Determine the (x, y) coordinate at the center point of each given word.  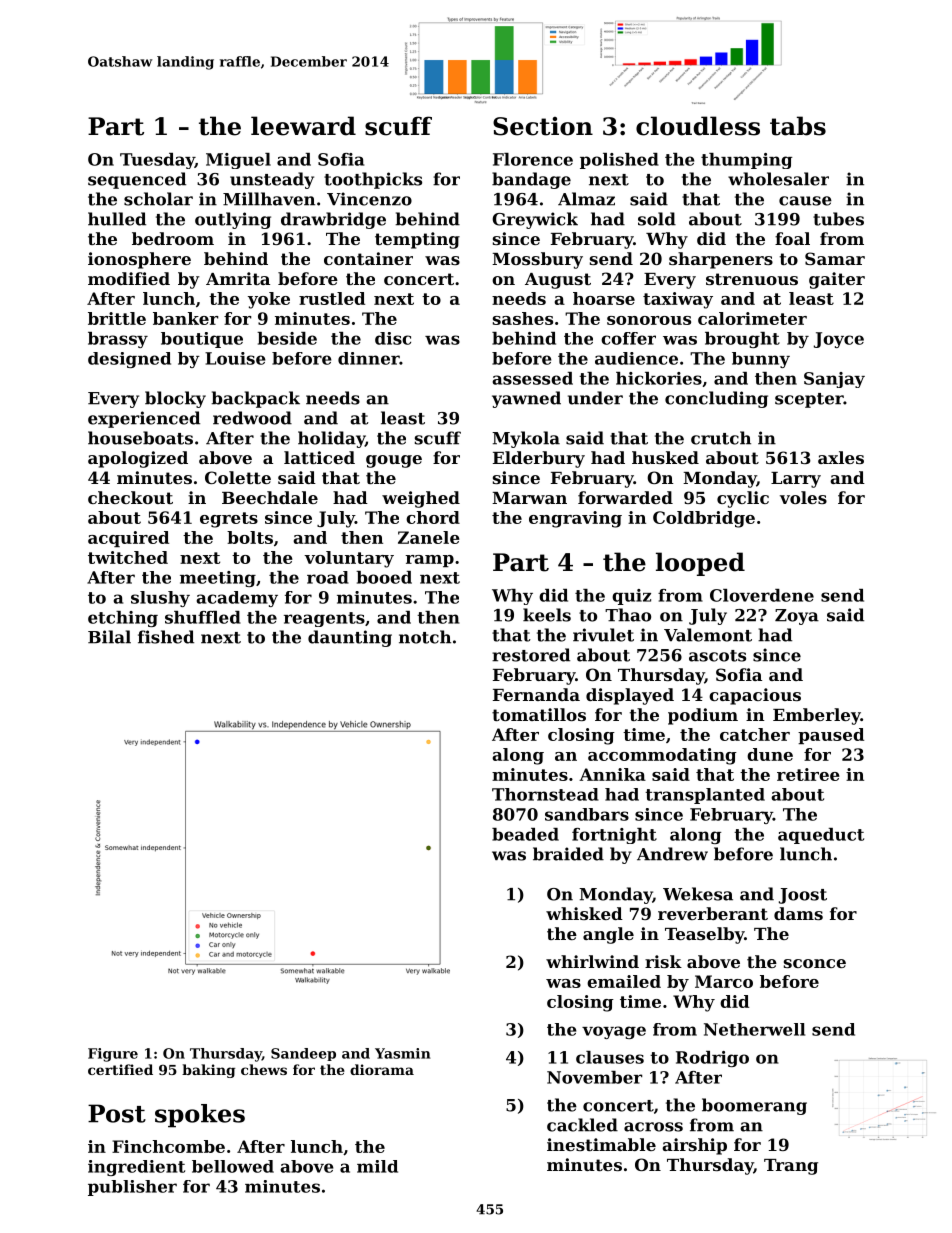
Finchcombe (168, 1146)
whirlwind (592, 961)
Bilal (109, 637)
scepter (809, 400)
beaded (525, 834)
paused (831, 736)
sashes (523, 318)
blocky (175, 399)
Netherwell (754, 1029)
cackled (582, 1125)
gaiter (837, 280)
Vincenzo (369, 199)
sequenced (137, 180)
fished (166, 637)
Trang (791, 1167)
